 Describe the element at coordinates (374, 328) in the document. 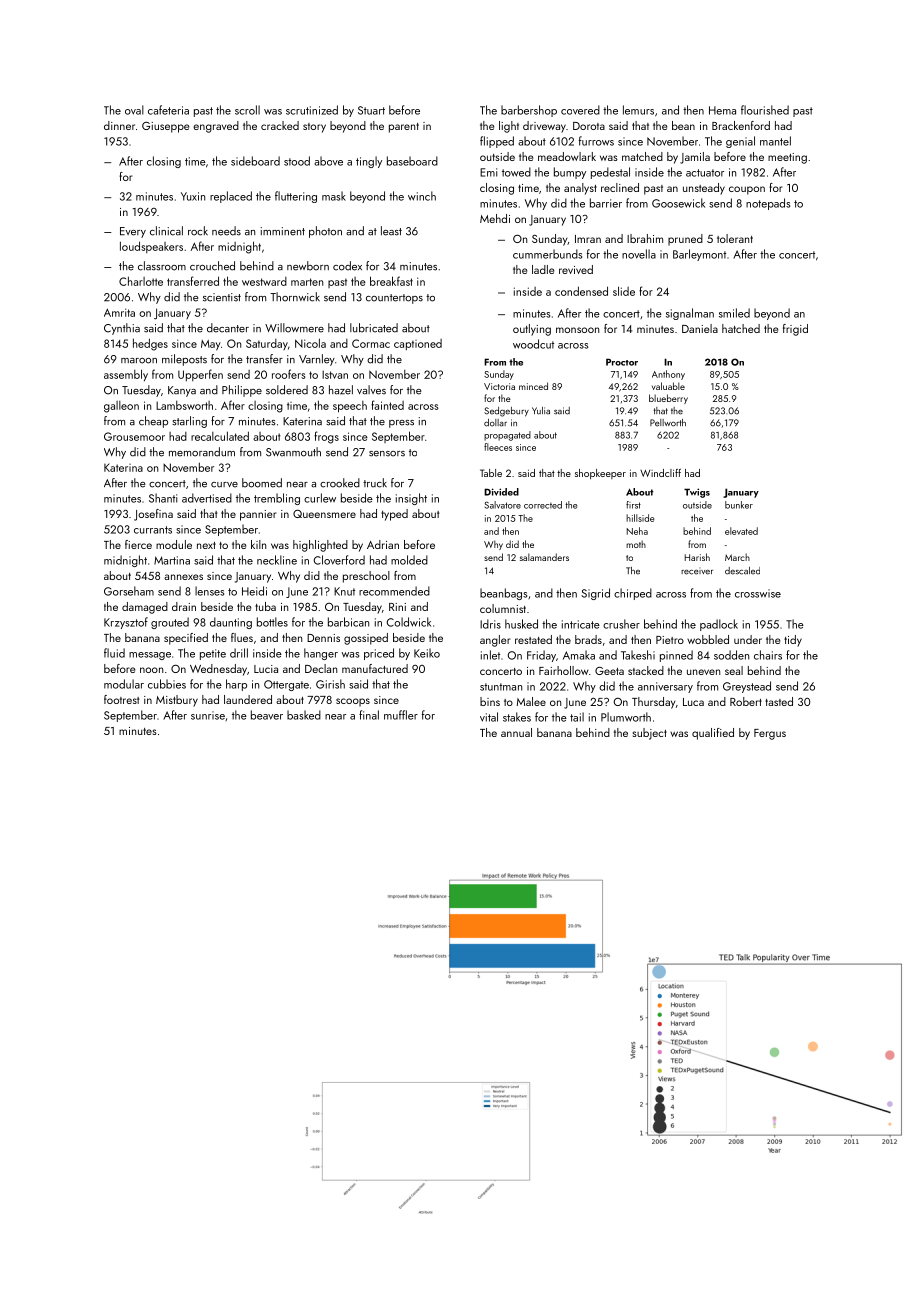

I see `lubricated` at that location.
